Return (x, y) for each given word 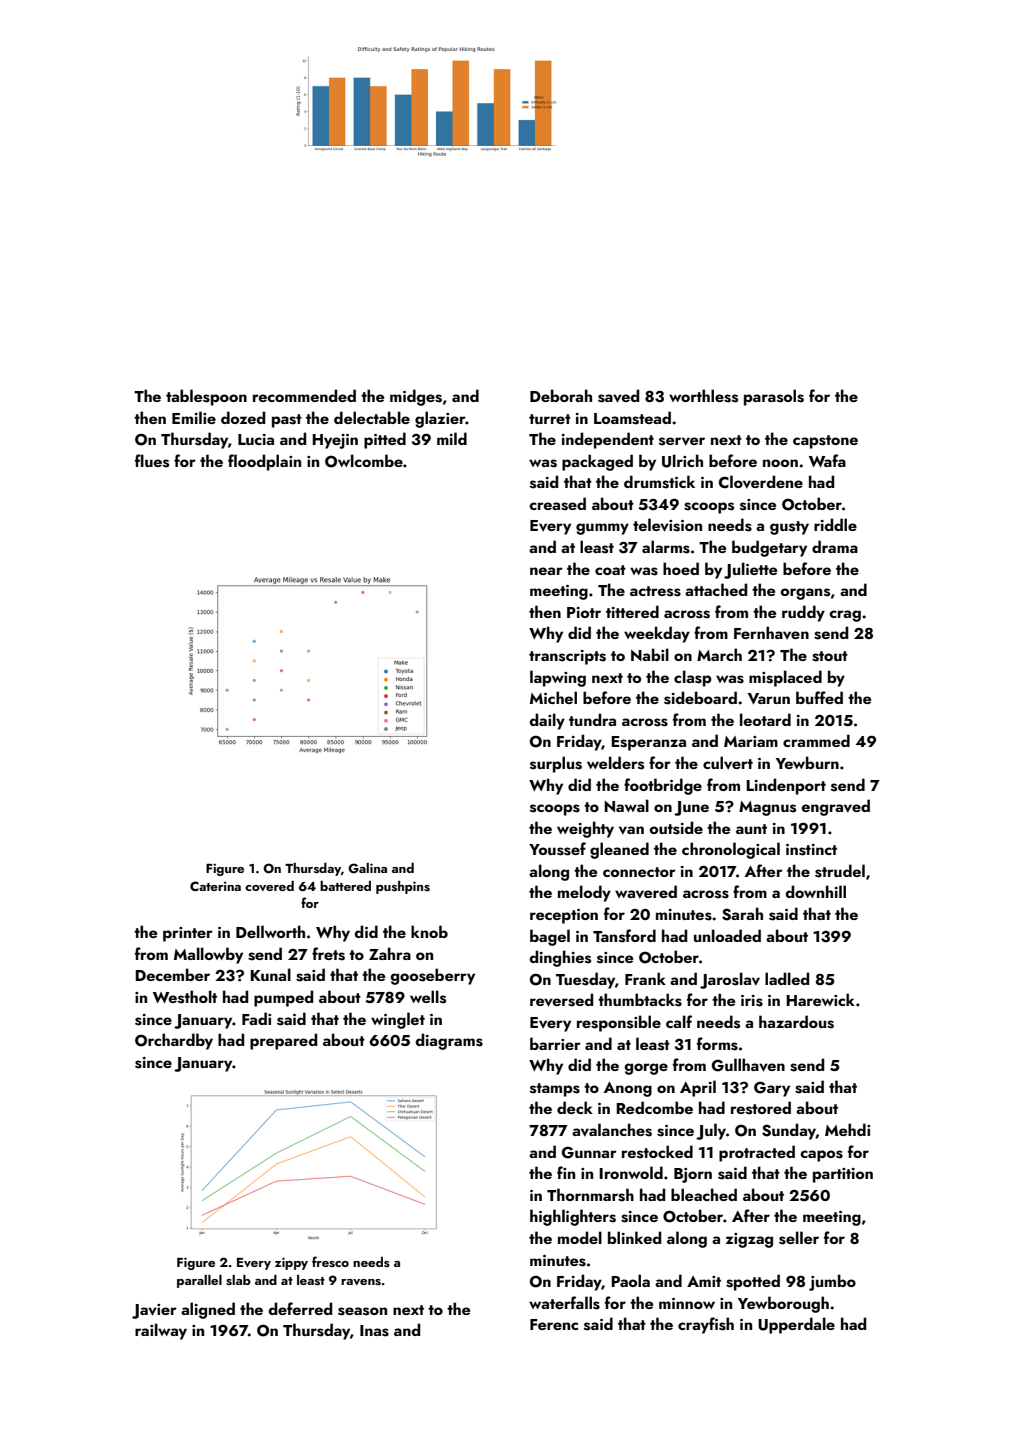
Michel (553, 697)
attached (716, 589)
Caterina (215, 886)
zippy (291, 1263)
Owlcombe (364, 461)
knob (429, 931)
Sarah (742, 914)
